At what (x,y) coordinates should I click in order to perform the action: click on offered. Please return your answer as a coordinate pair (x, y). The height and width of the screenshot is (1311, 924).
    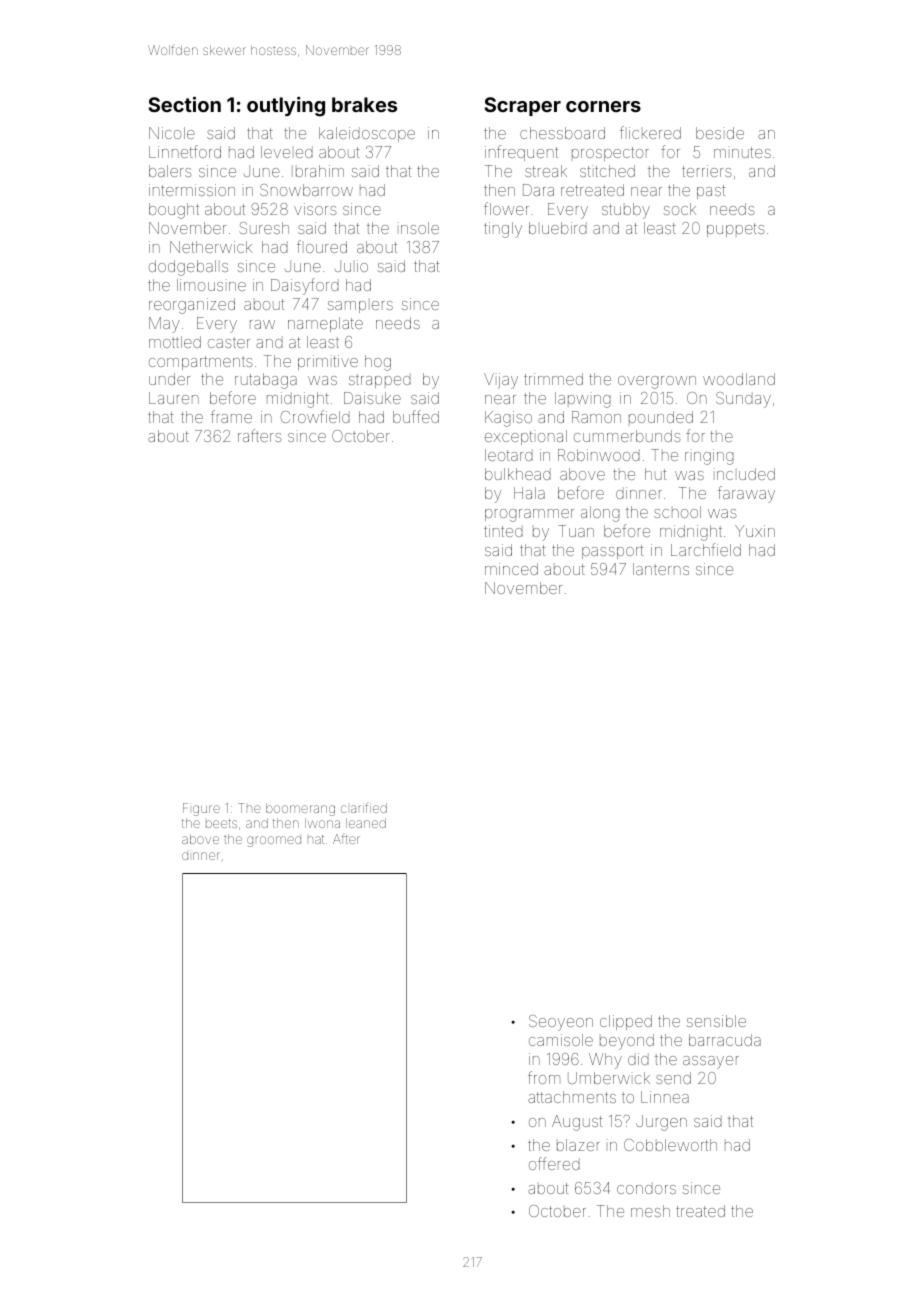
    Looking at the image, I should click on (554, 1163).
